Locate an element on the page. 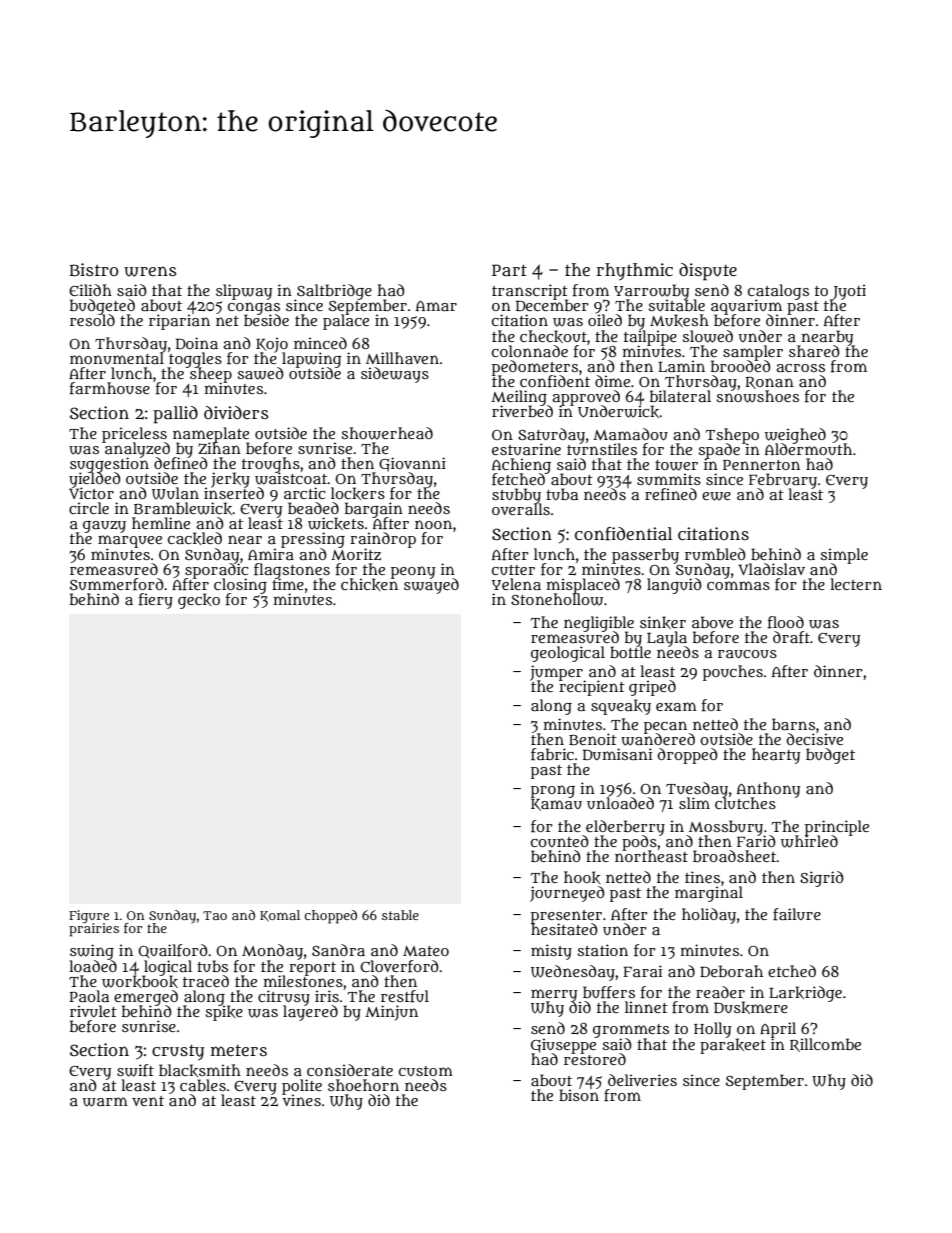 This image has height=1233, width=952. custom is located at coordinates (426, 1071).
